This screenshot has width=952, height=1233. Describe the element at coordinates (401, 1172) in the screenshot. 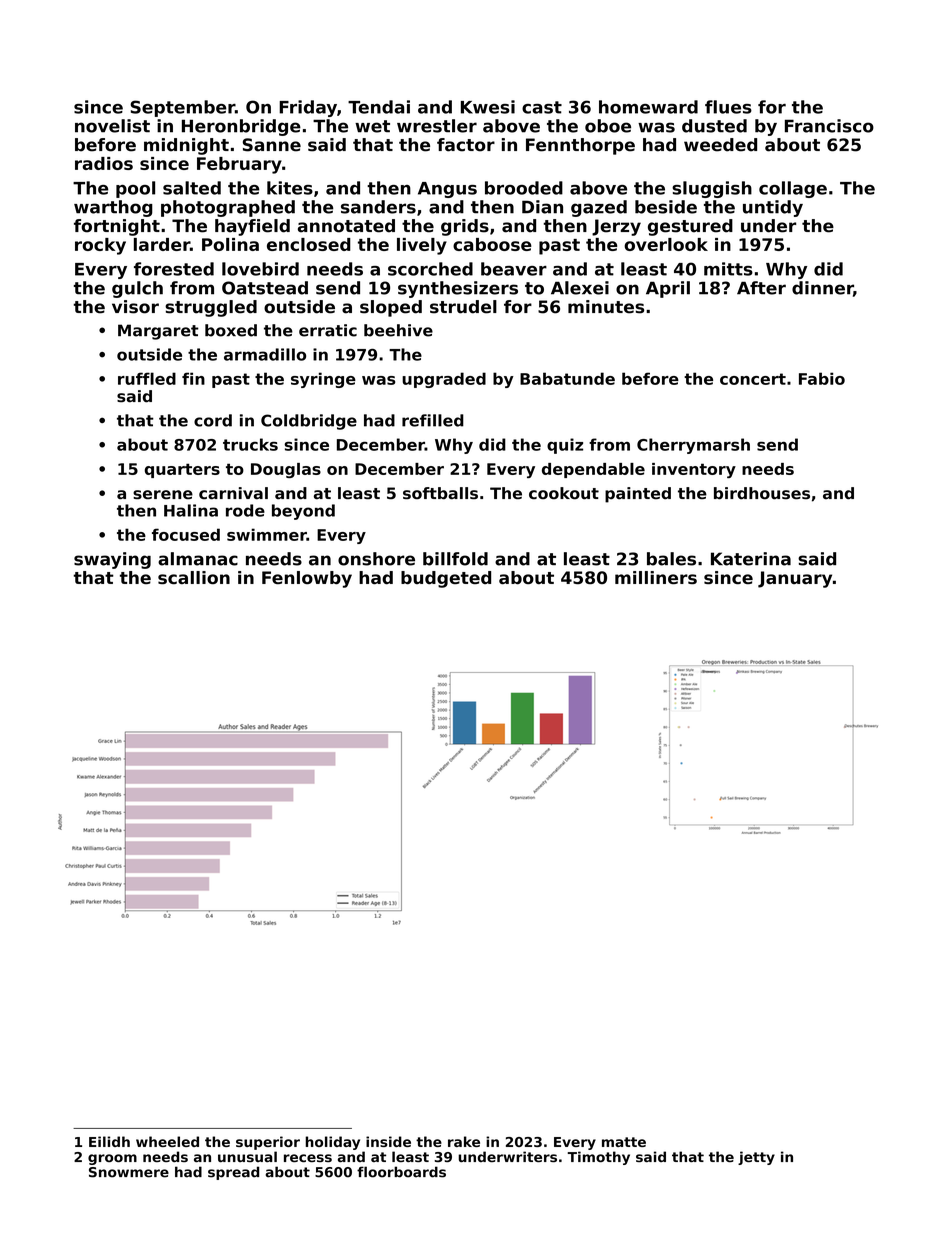

I see `floorboards` at that location.
